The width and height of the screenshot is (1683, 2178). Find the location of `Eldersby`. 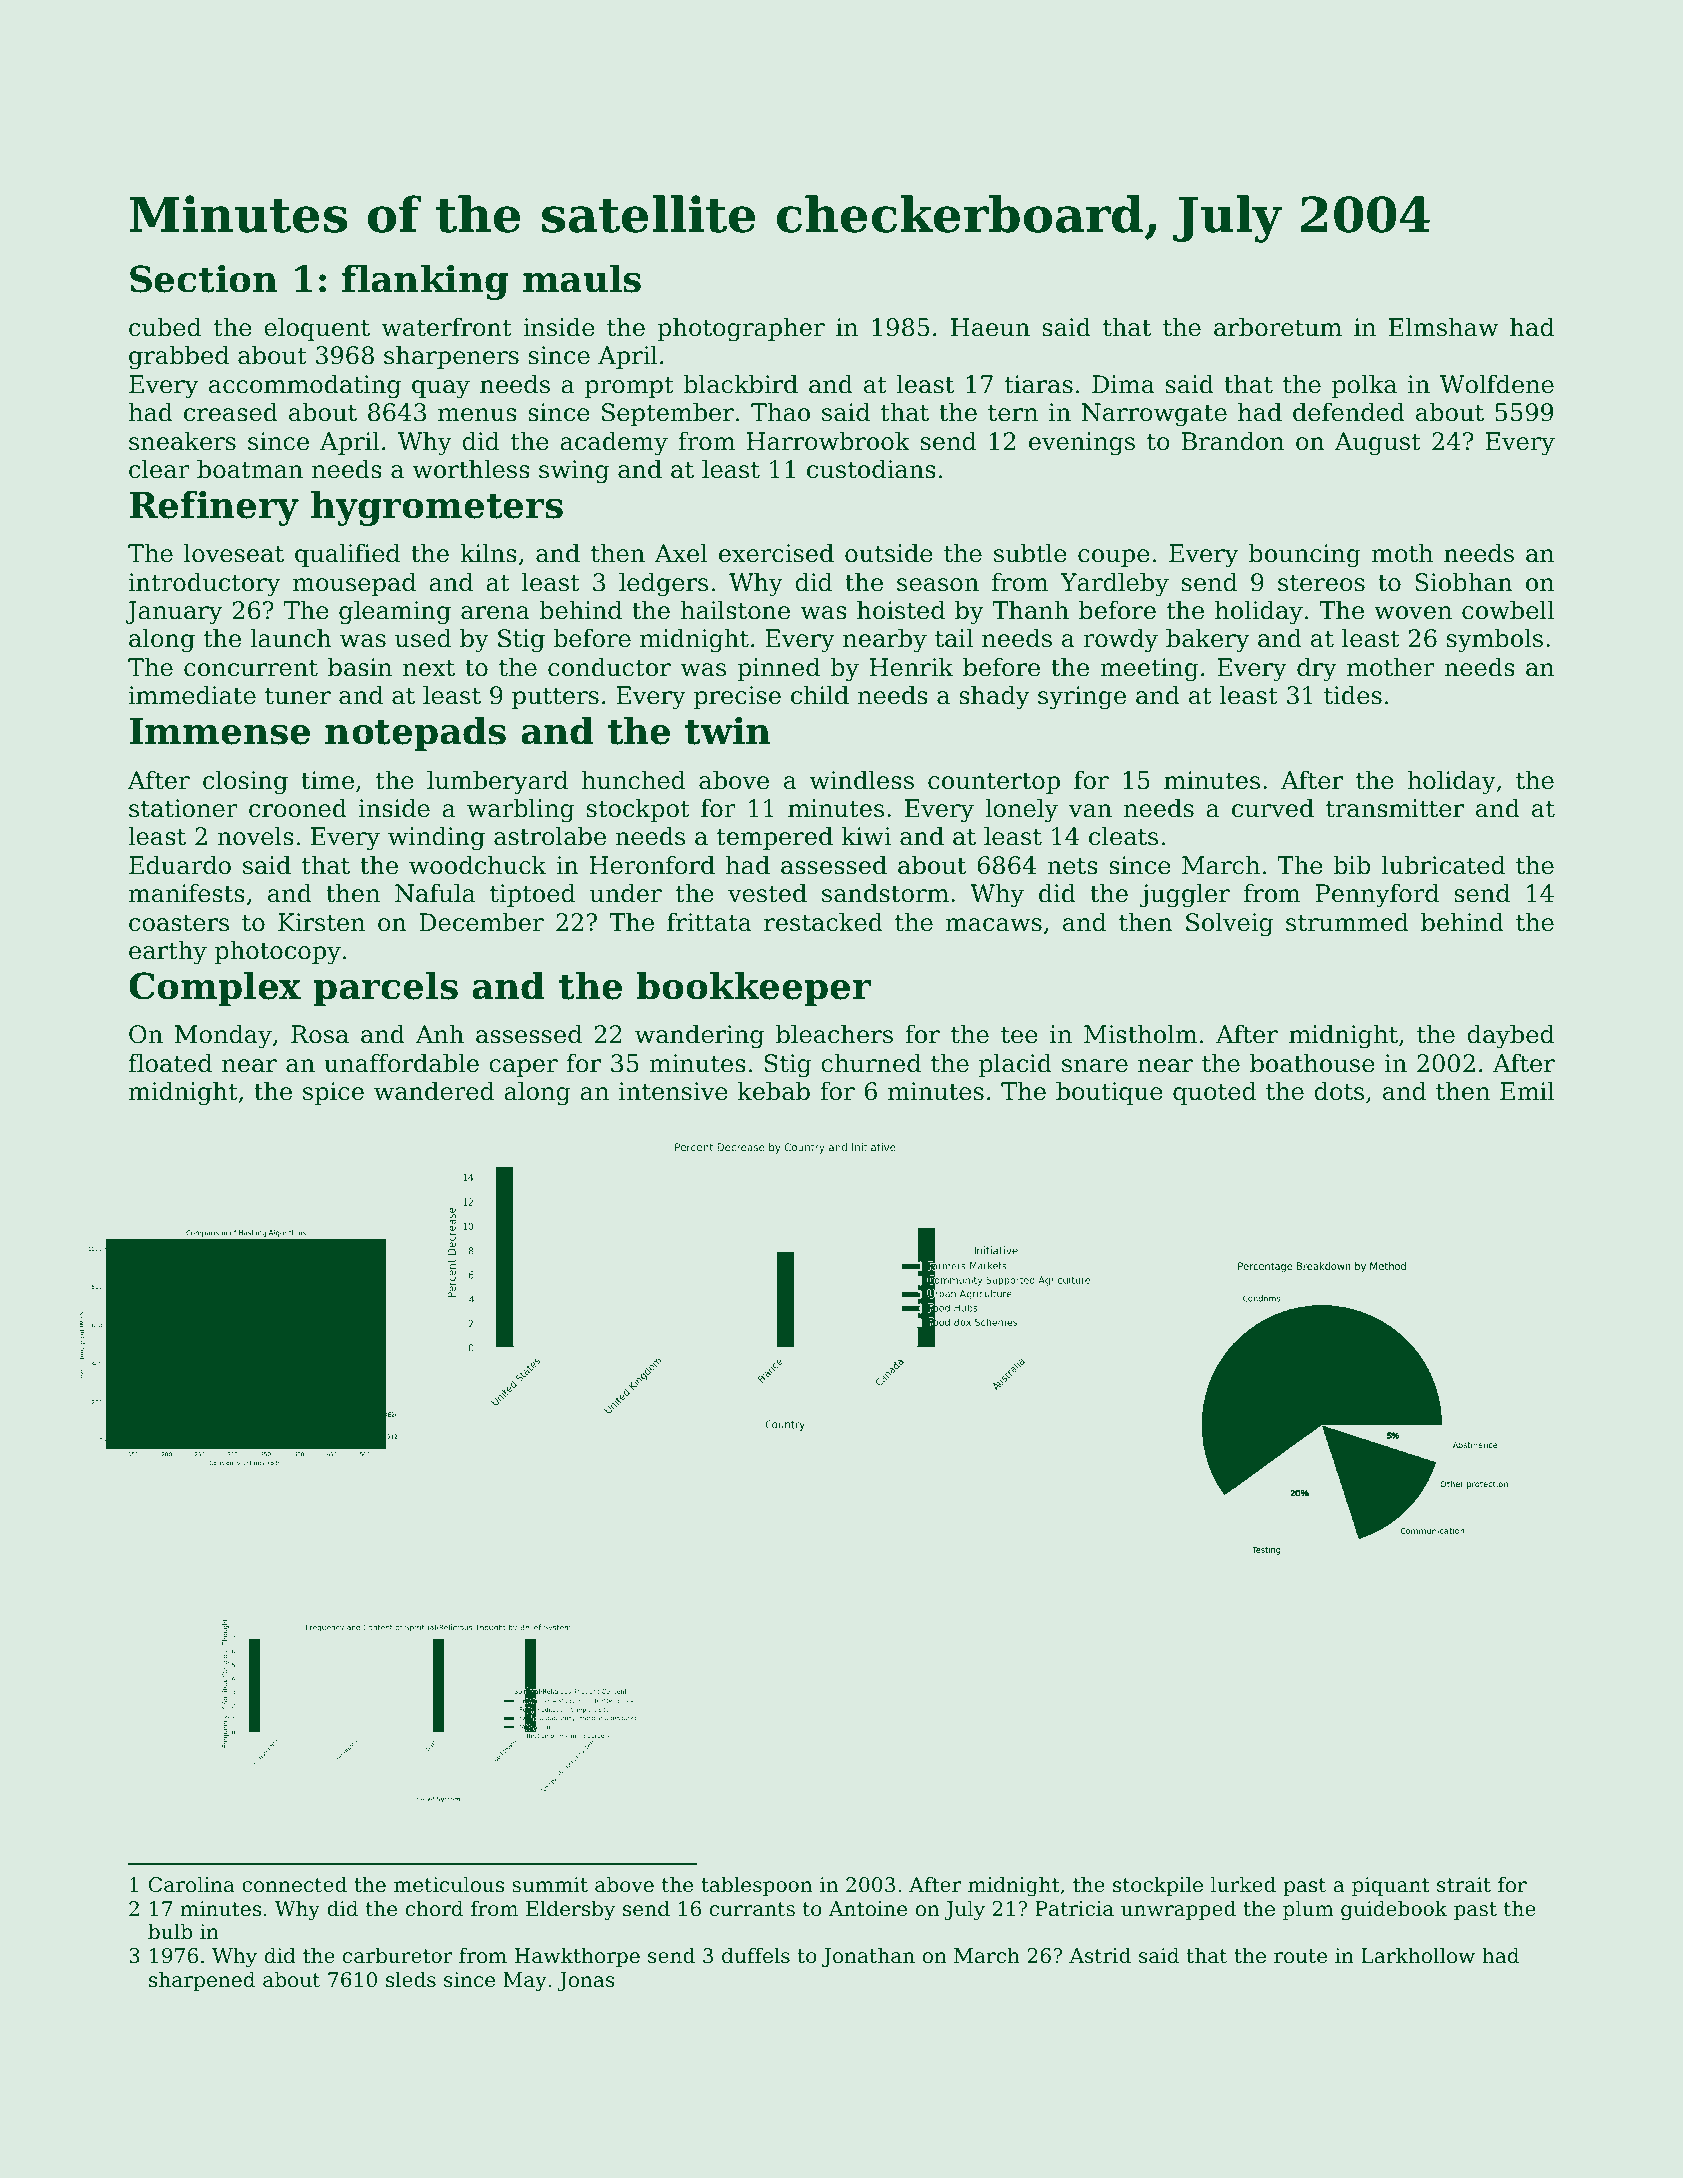

Eldersby is located at coordinates (570, 1910).
